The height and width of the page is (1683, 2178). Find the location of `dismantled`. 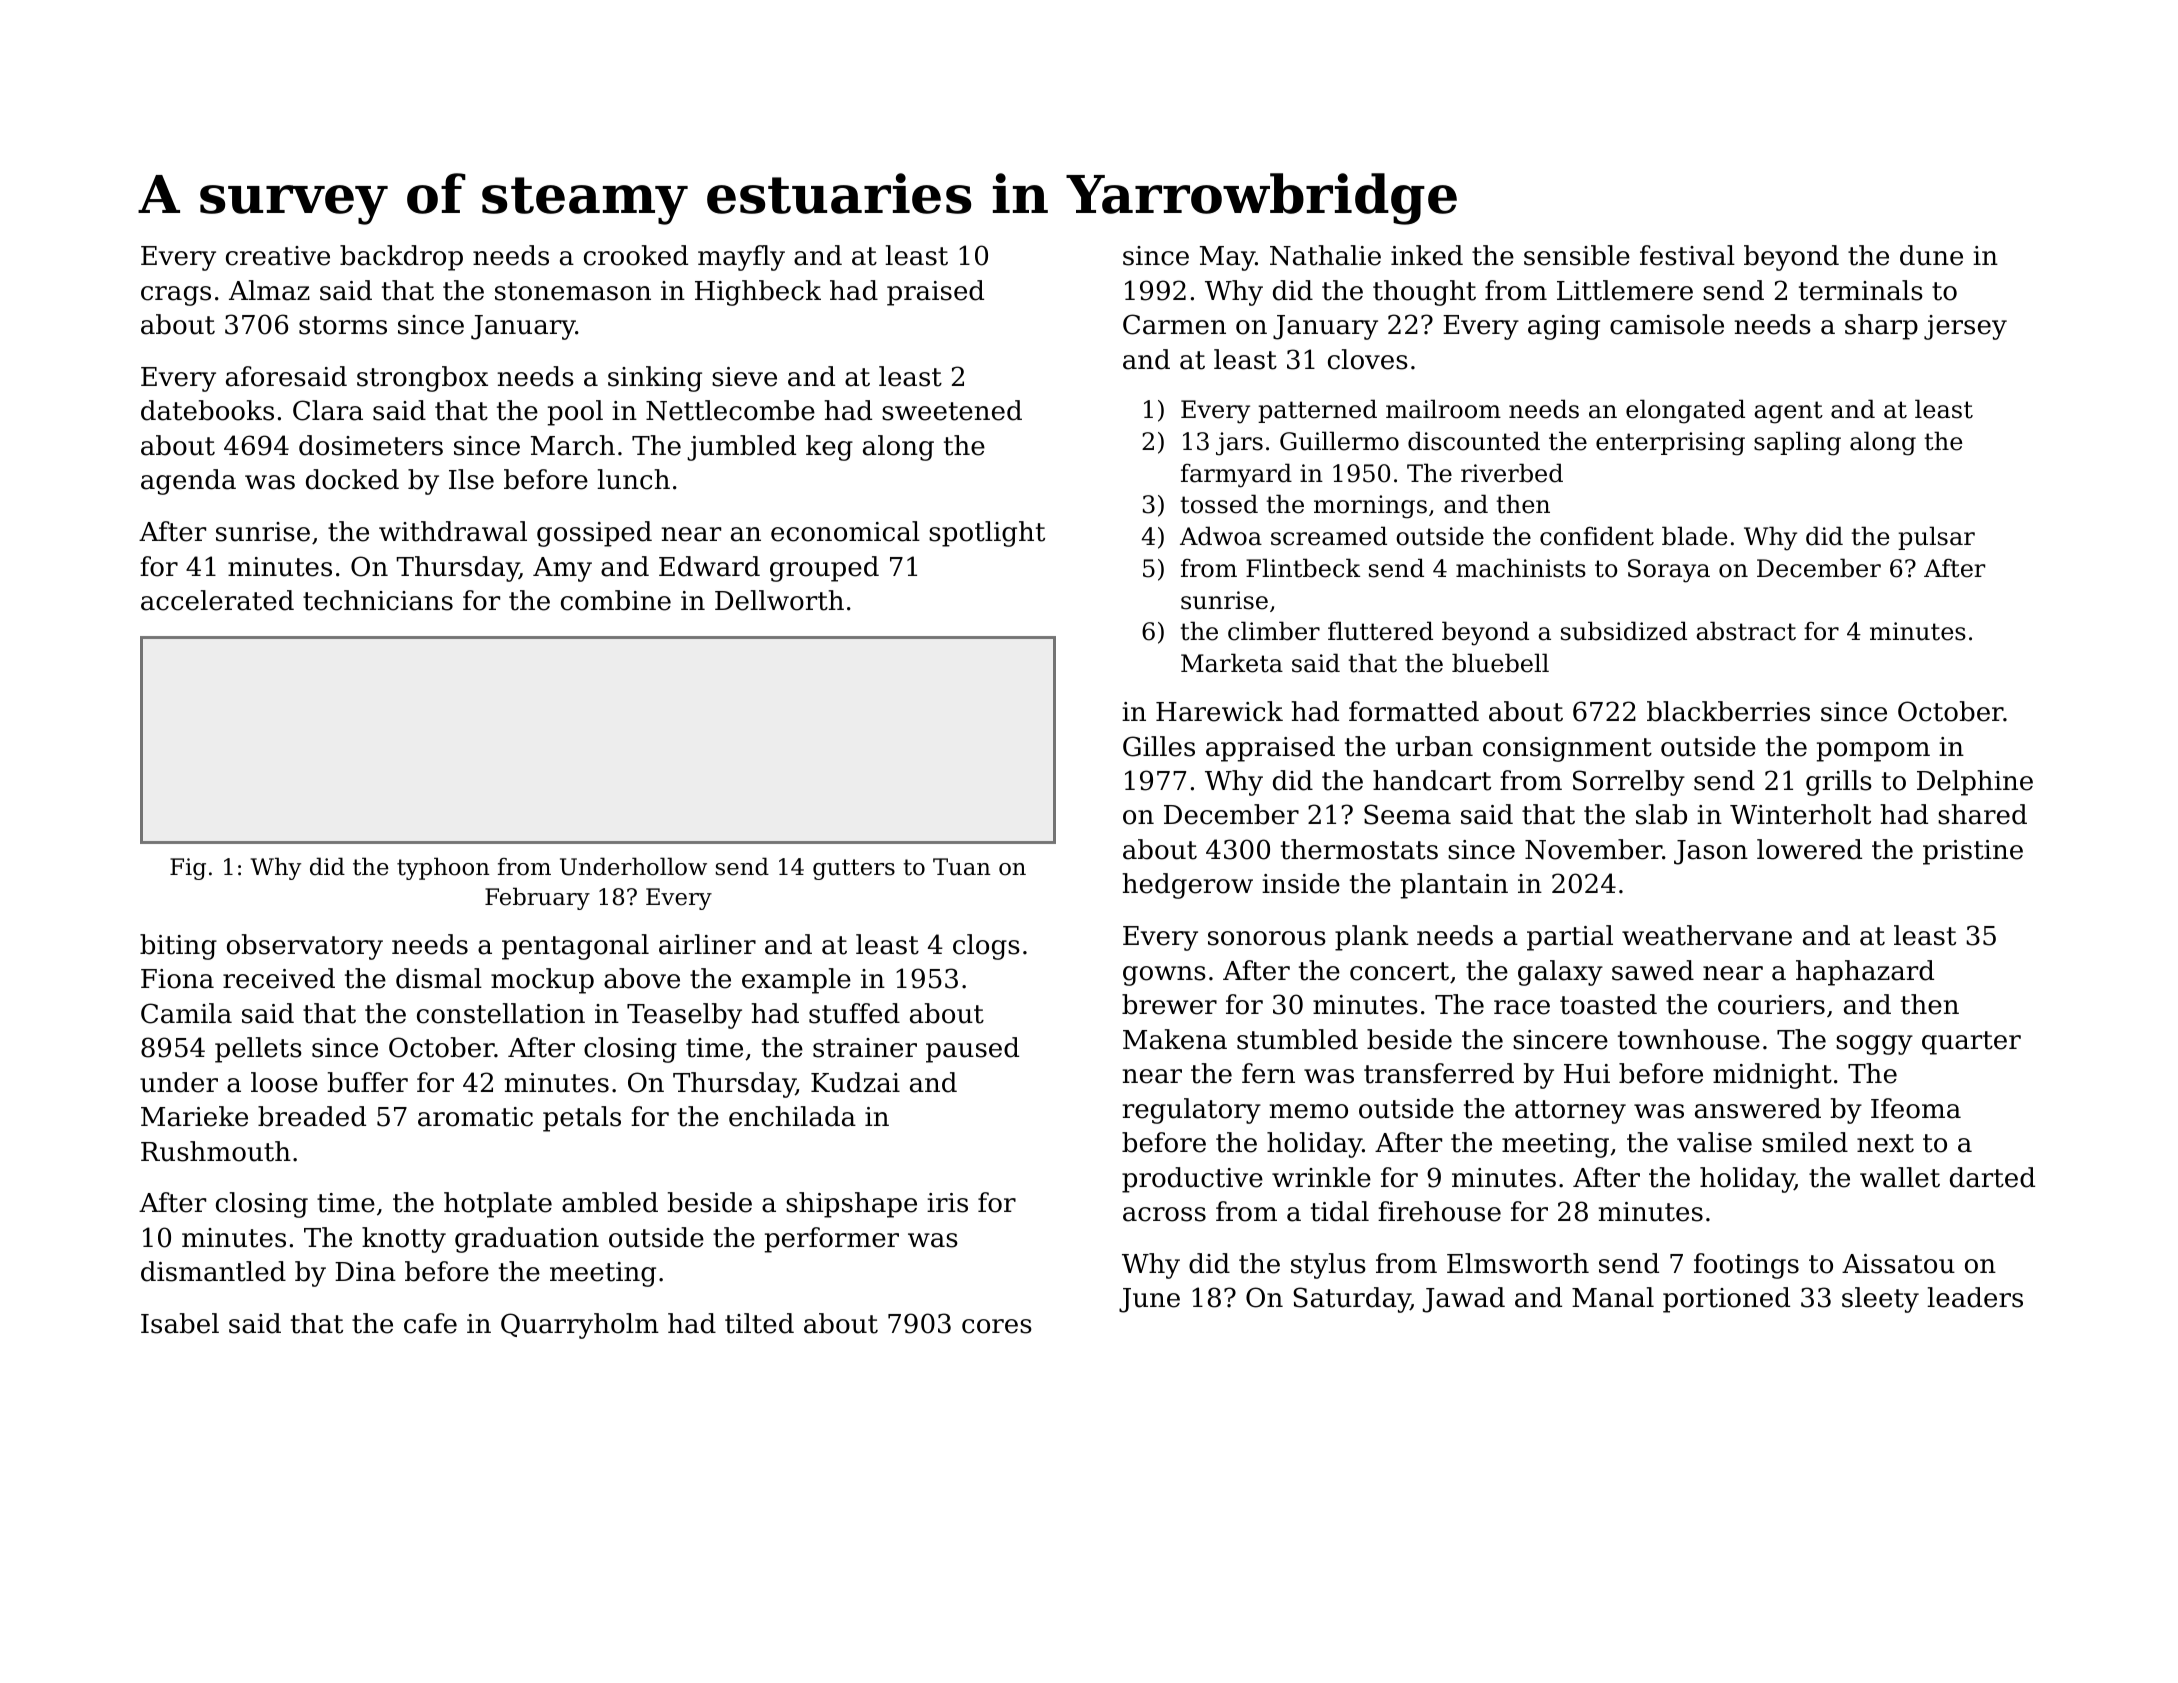

dismantled is located at coordinates (213, 1271).
